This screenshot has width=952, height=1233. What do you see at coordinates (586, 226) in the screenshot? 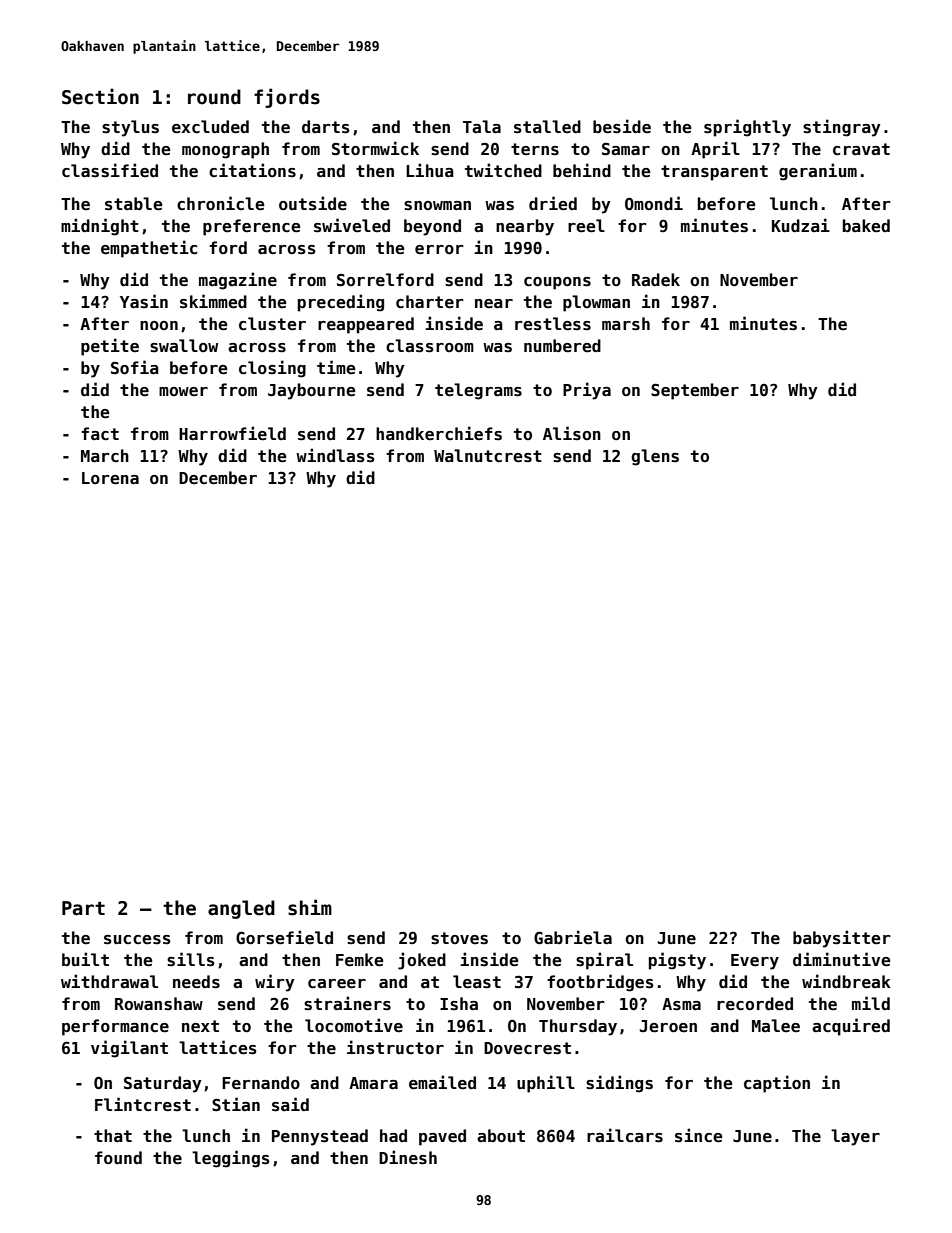
I see `reel` at bounding box center [586, 226].
